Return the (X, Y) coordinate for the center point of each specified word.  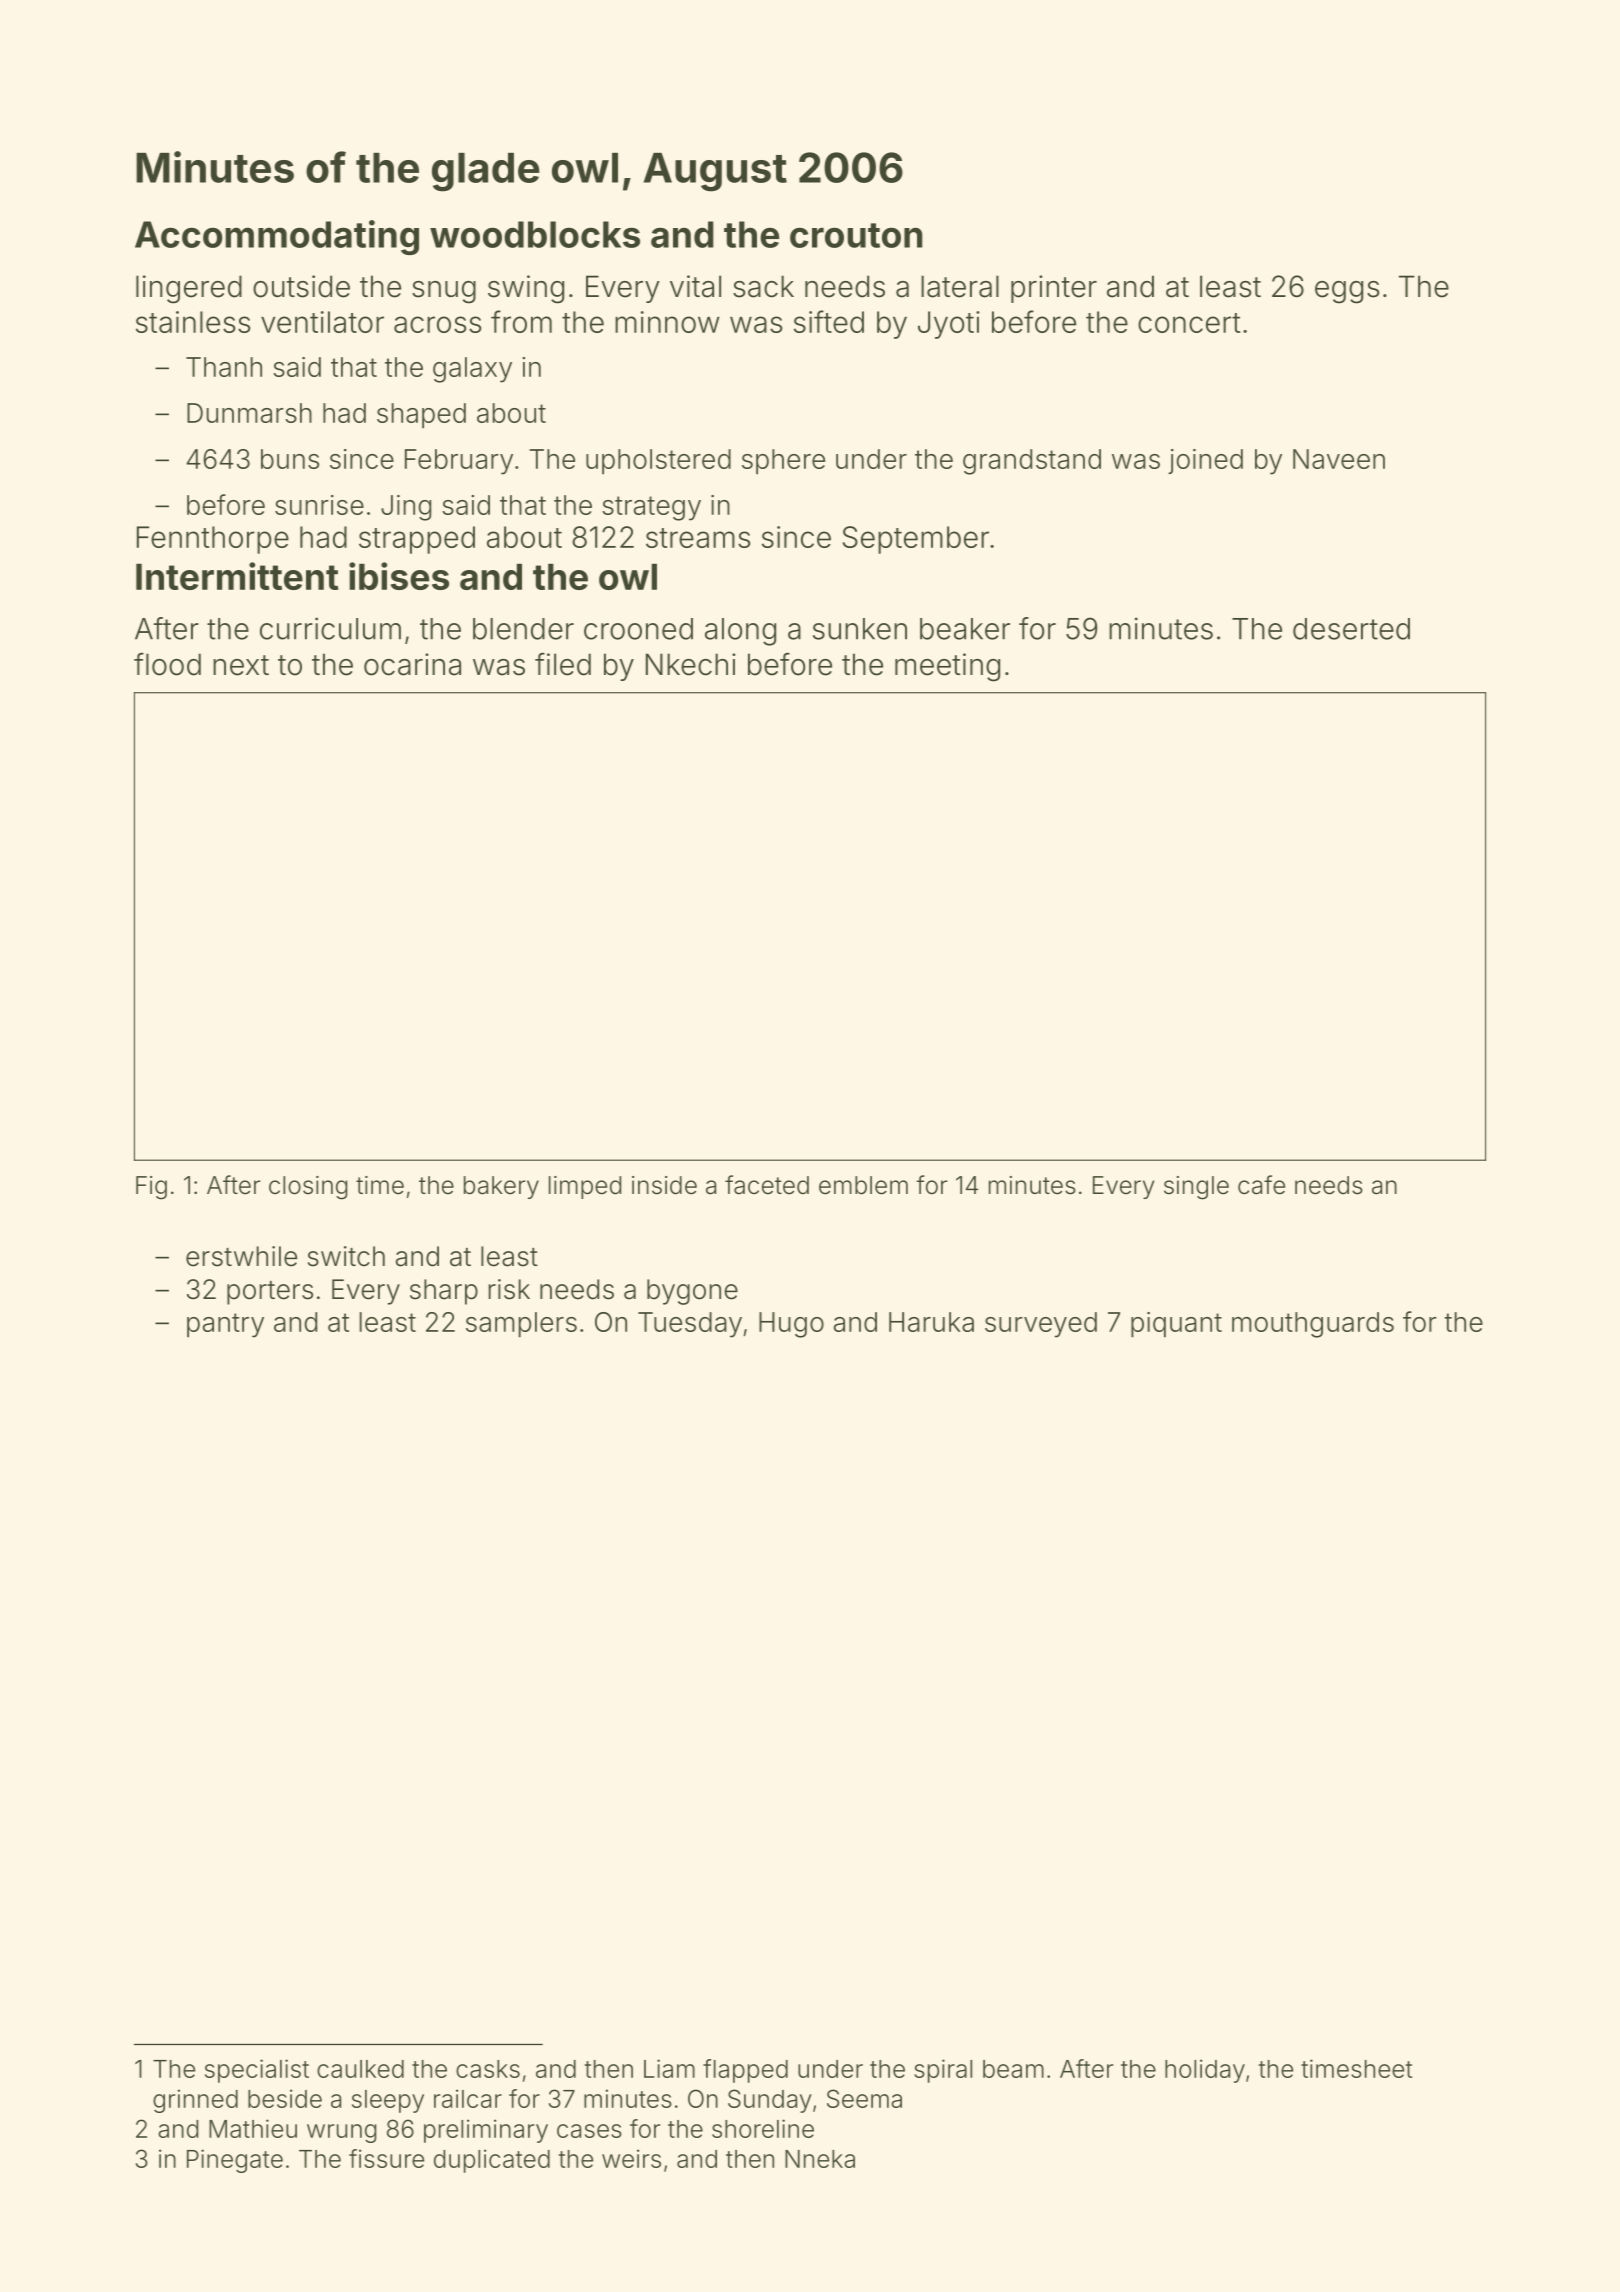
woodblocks (535, 234)
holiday (1205, 2071)
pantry (225, 1325)
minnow (667, 322)
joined (1205, 461)
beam (1013, 2069)
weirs (631, 2158)
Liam (669, 2068)
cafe (1261, 1185)
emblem (863, 1185)
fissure (386, 2158)
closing (308, 1188)
